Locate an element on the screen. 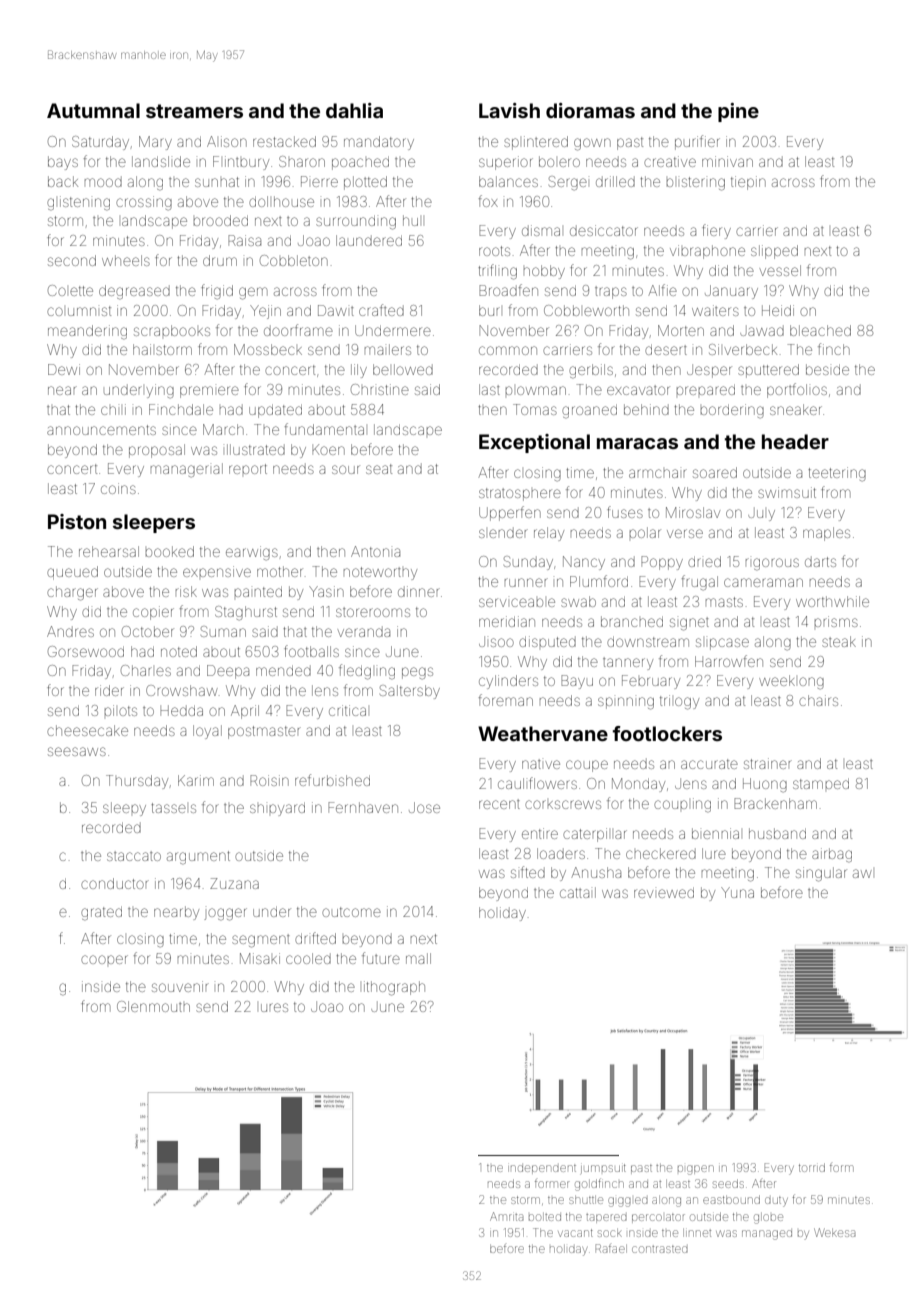 The width and height of the screenshot is (924, 1308). tiepin is located at coordinates (748, 183).
